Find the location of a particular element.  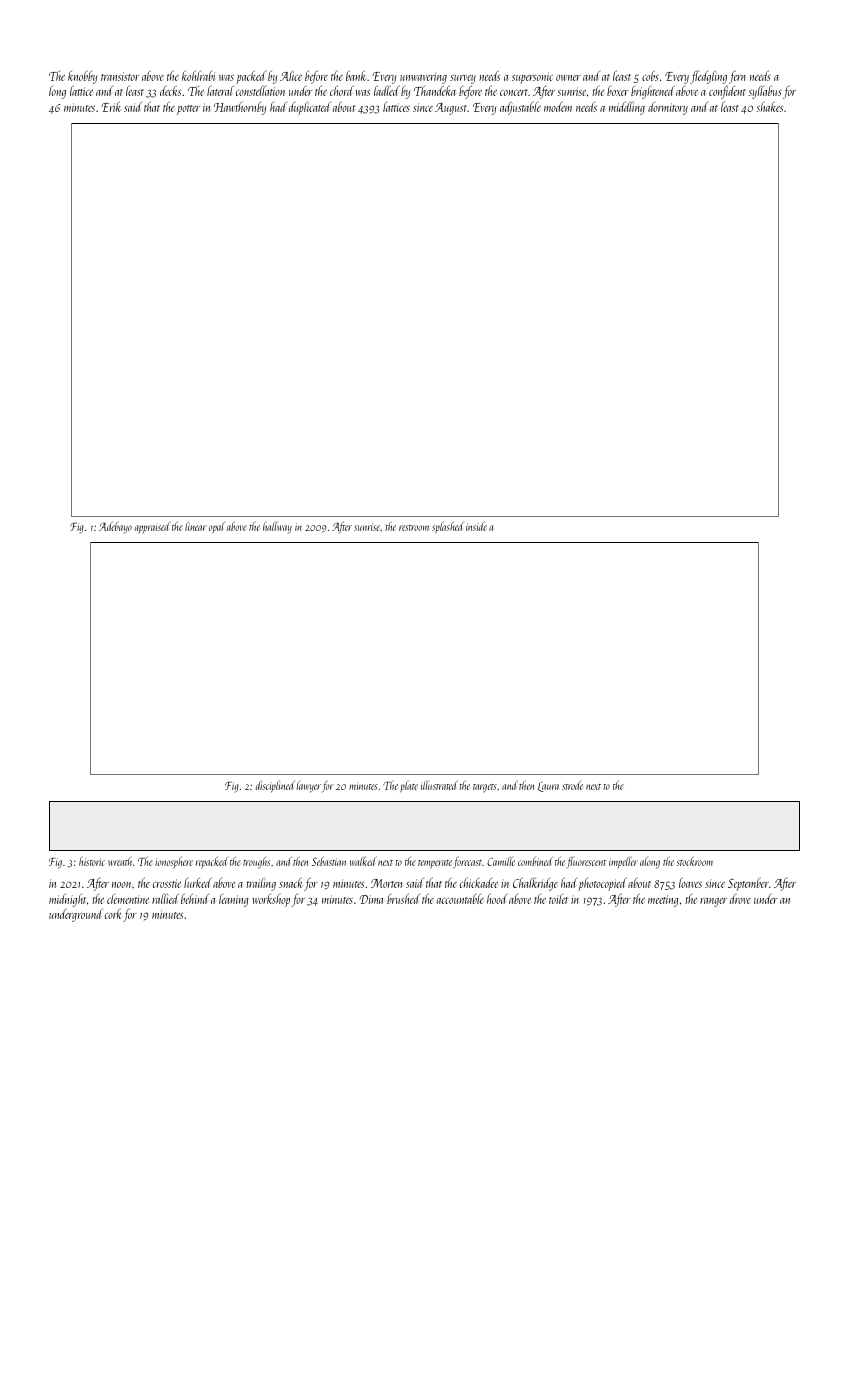

hallway is located at coordinates (277, 527).
